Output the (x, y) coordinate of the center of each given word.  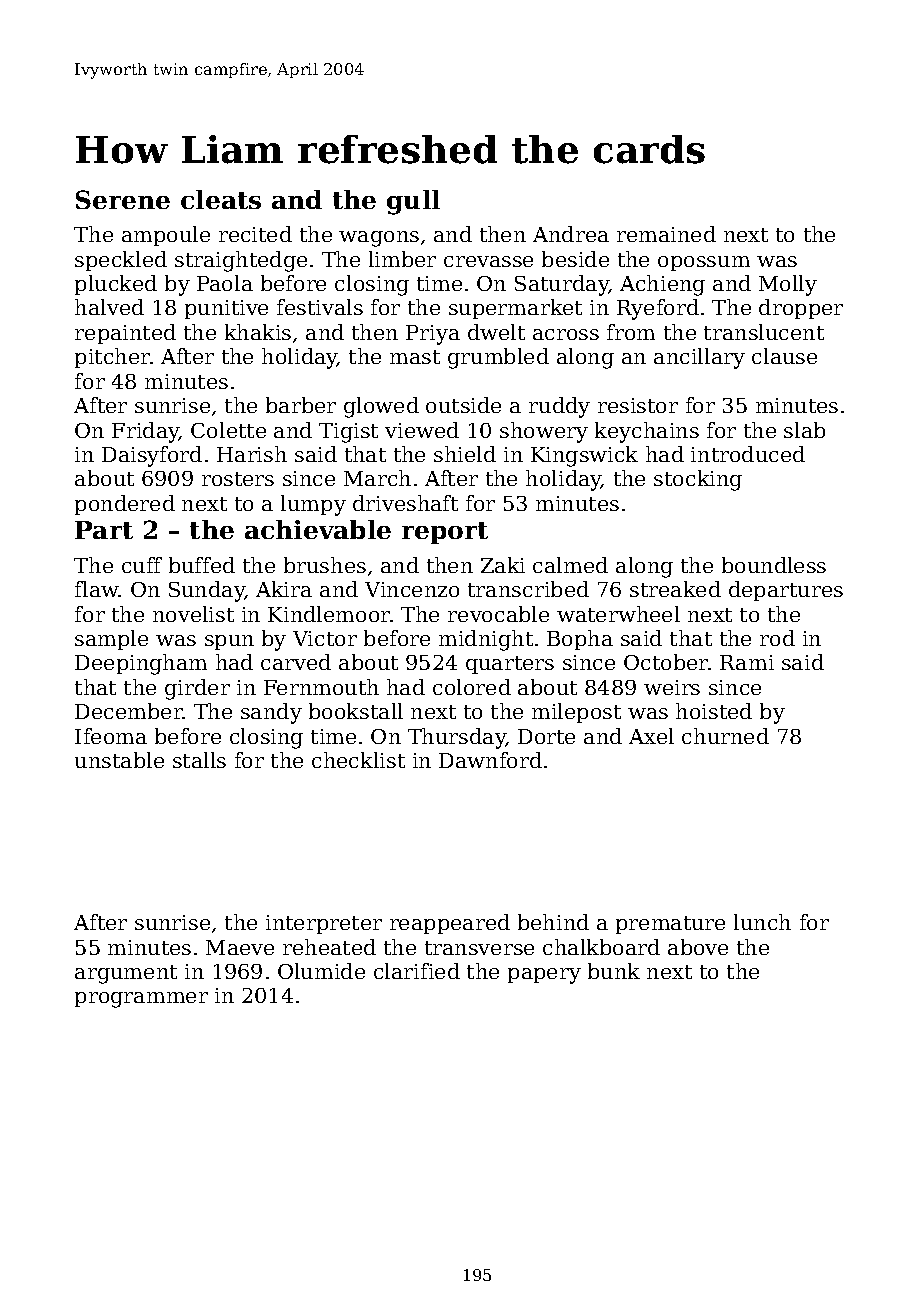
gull (413, 202)
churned (725, 736)
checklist (358, 760)
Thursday (457, 738)
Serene (123, 199)
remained (666, 234)
